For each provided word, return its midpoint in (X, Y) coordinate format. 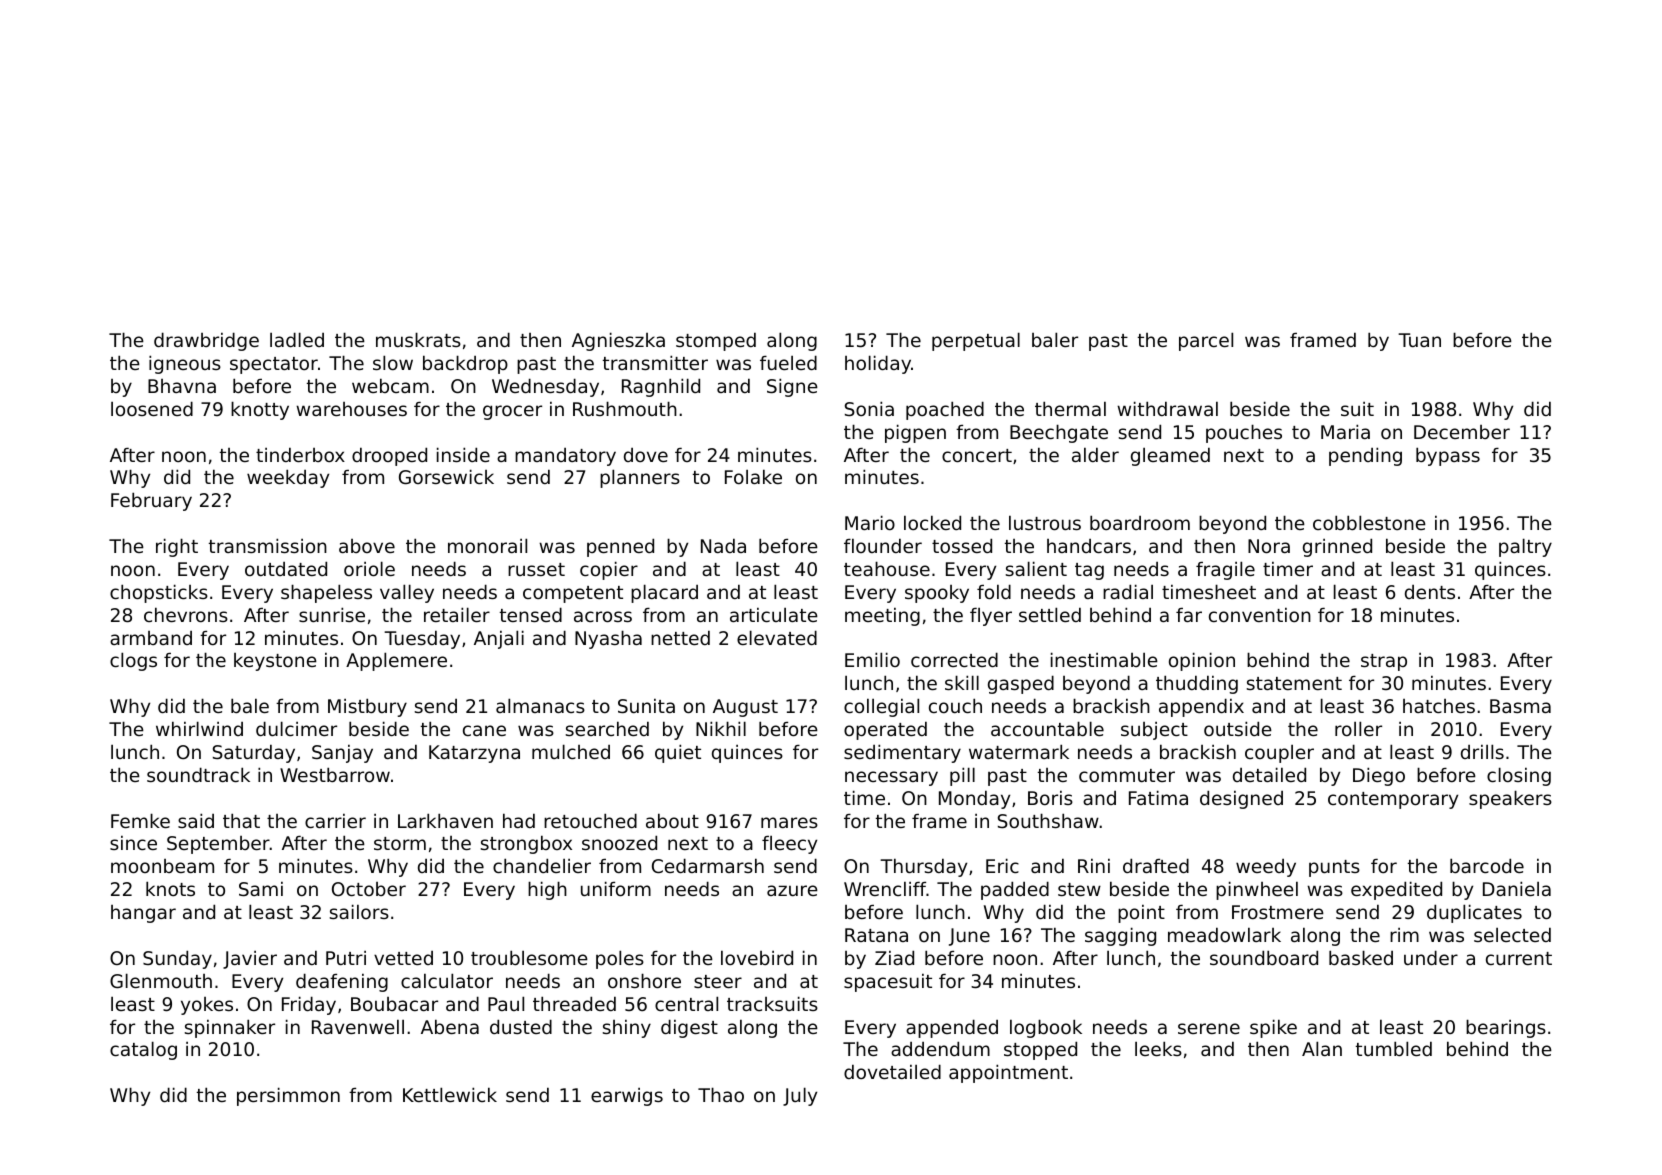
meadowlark (1224, 935)
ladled (297, 339)
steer (718, 981)
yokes (207, 1006)
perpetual (976, 341)
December (1462, 432)
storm (400, 843)
